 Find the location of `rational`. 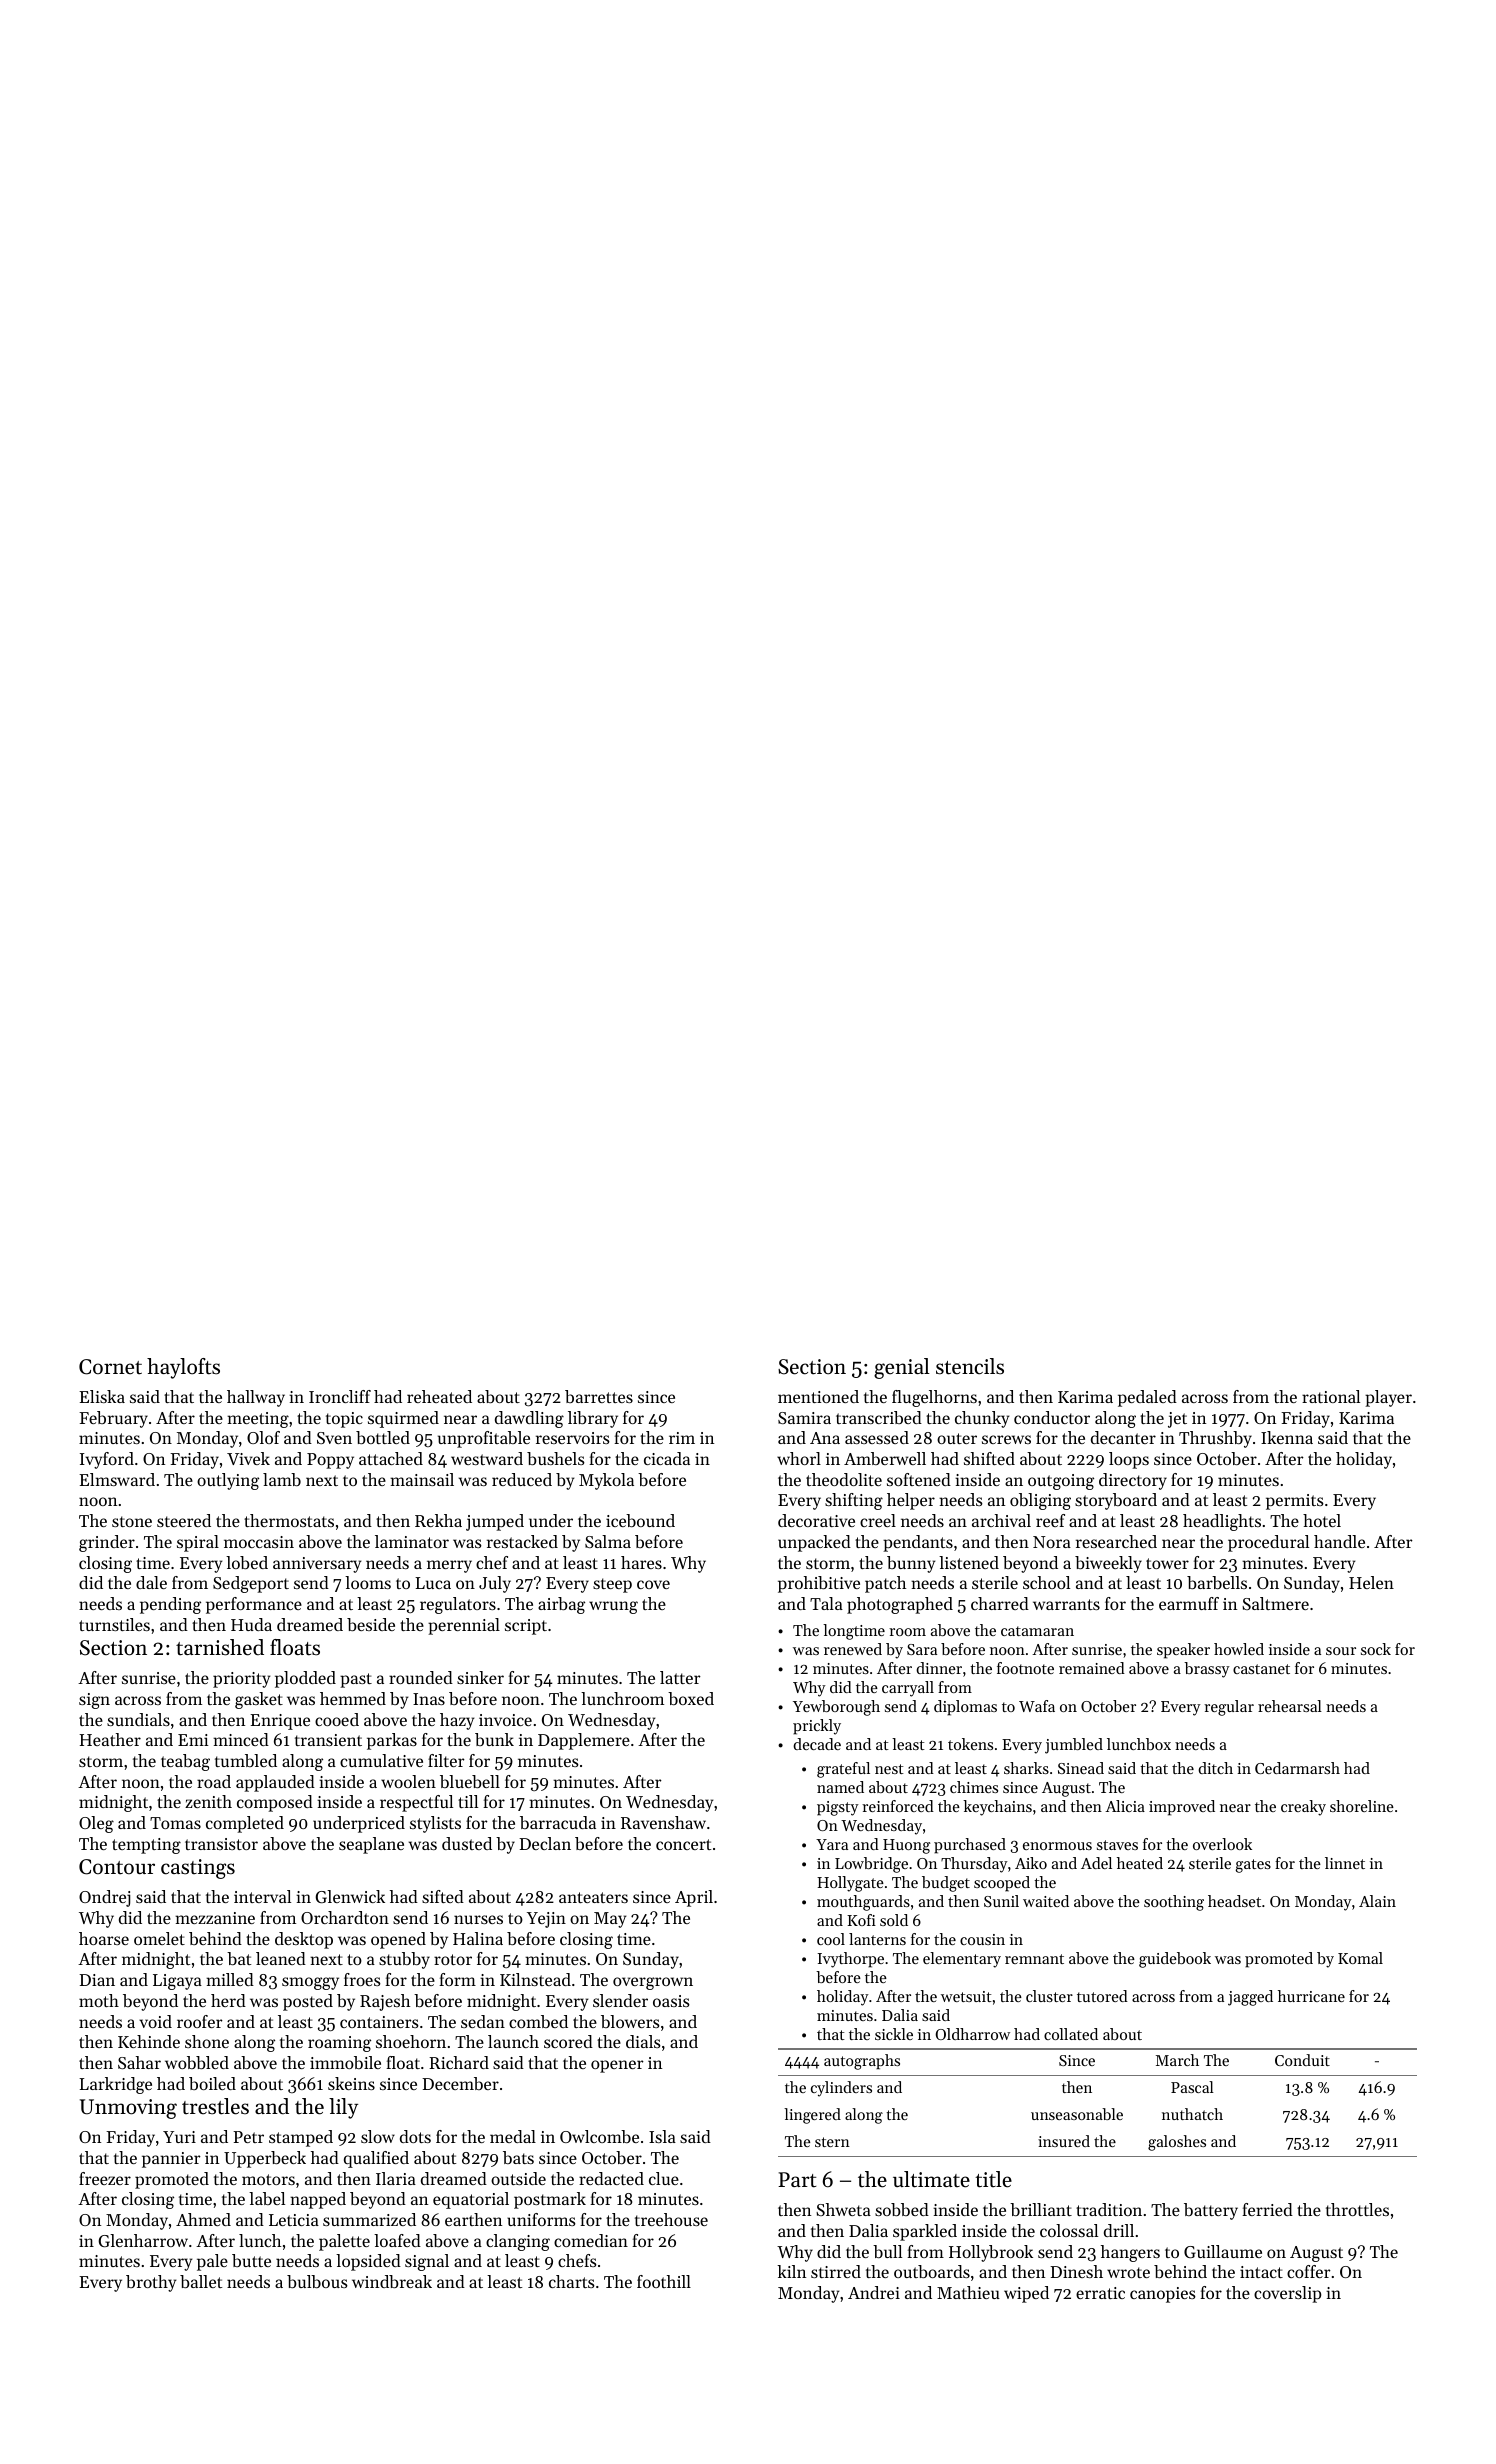

rational is located at coordinates (1331, 1396).
